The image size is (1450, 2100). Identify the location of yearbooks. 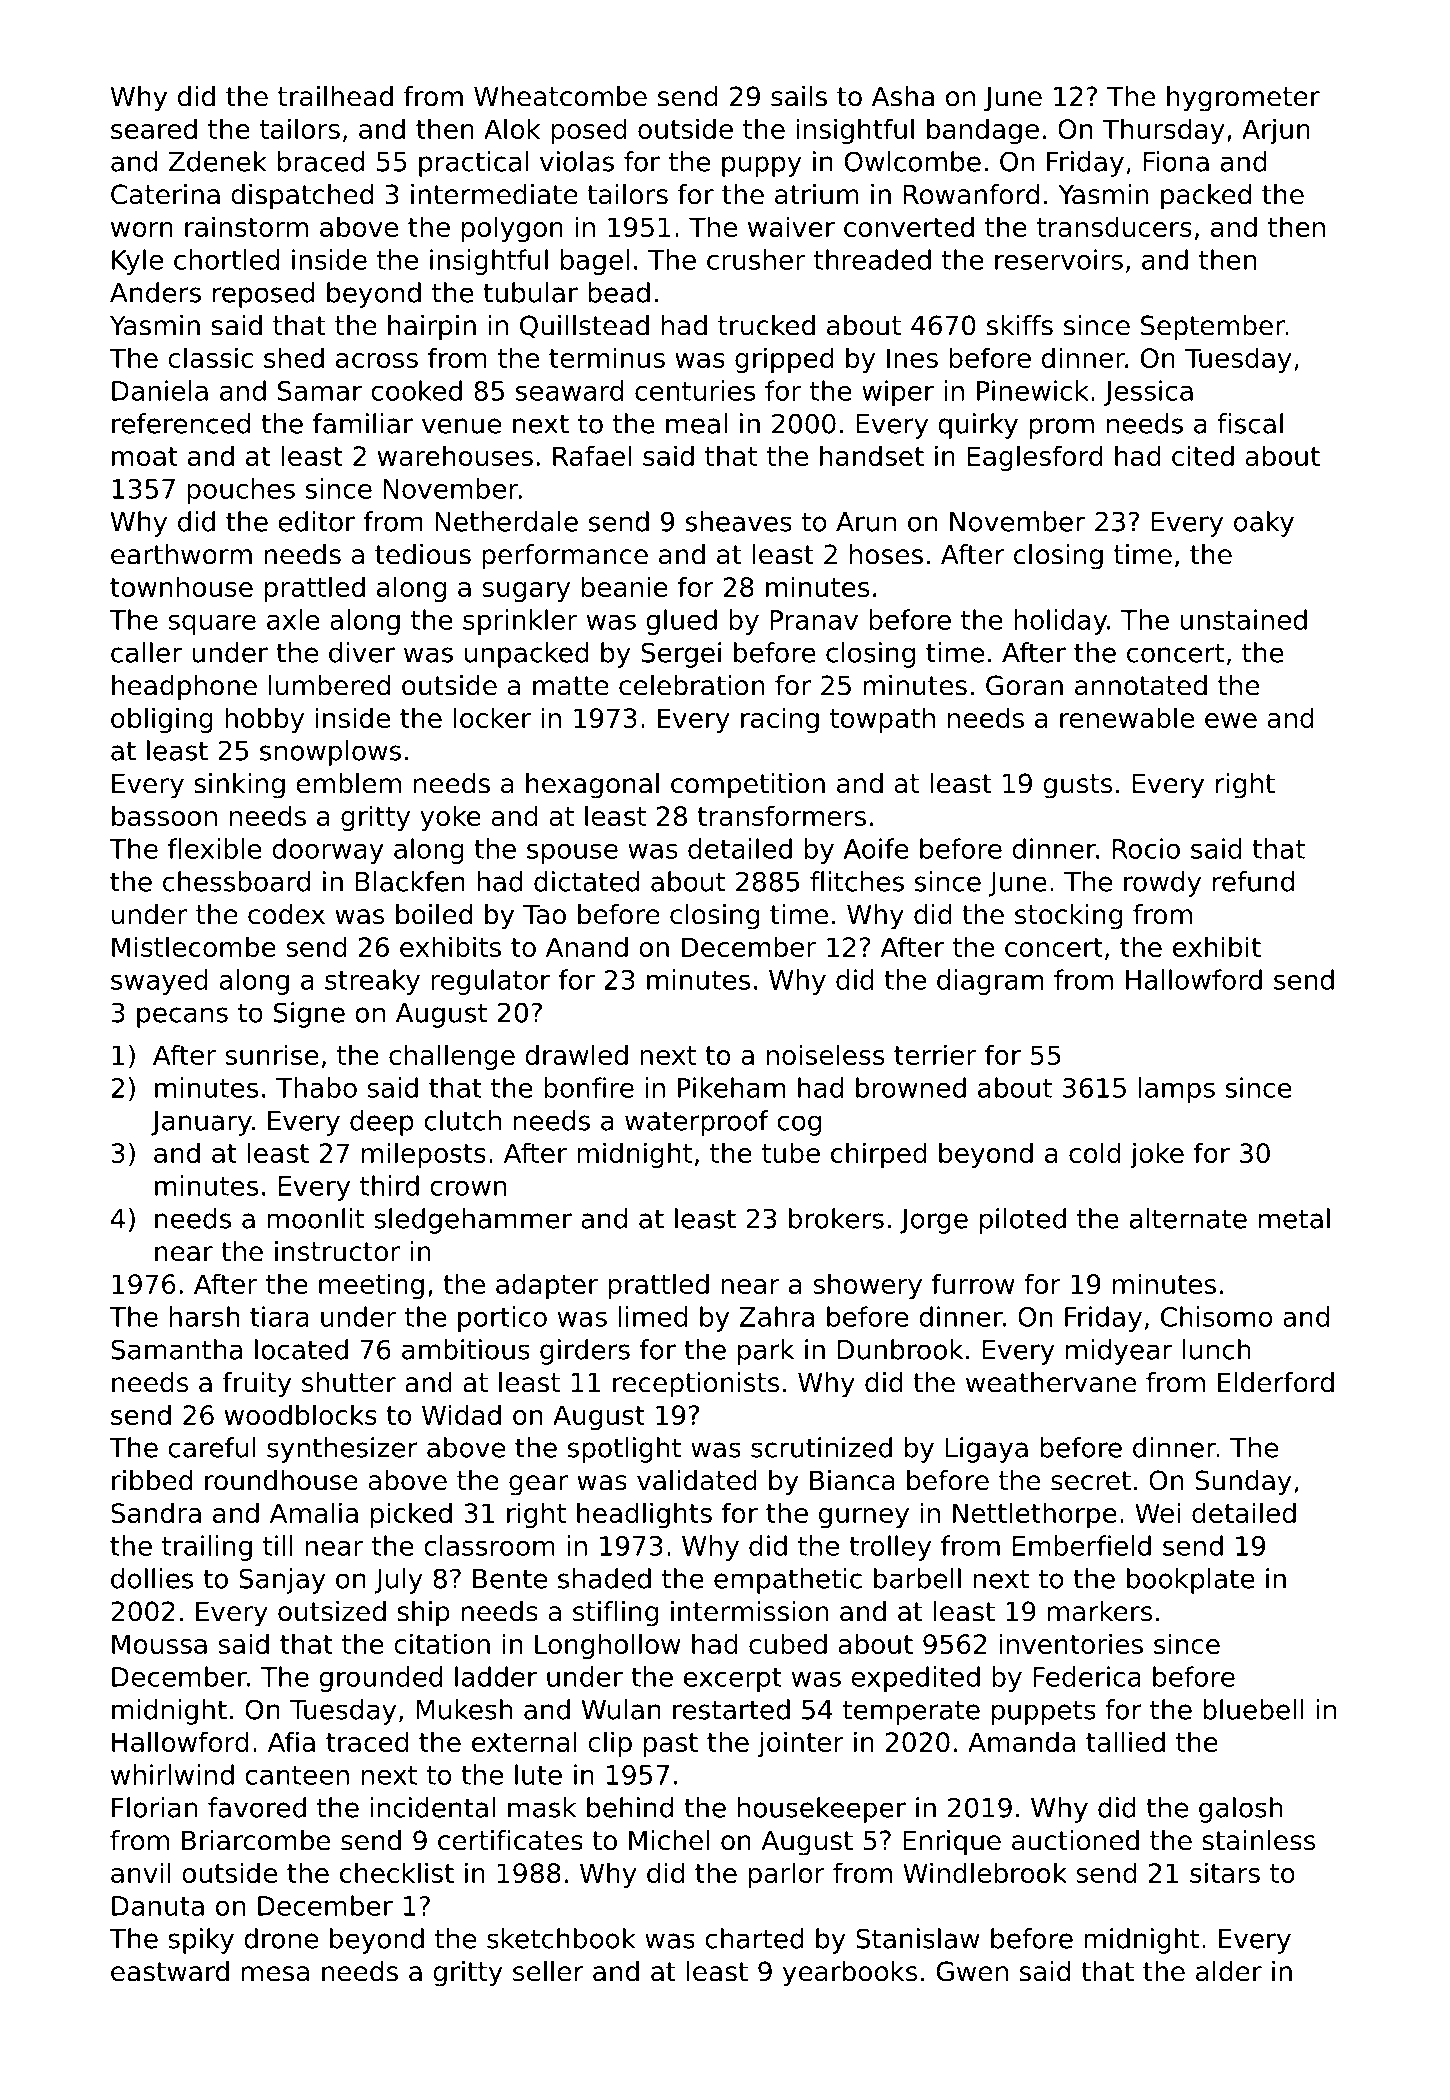
(850, 1974).
